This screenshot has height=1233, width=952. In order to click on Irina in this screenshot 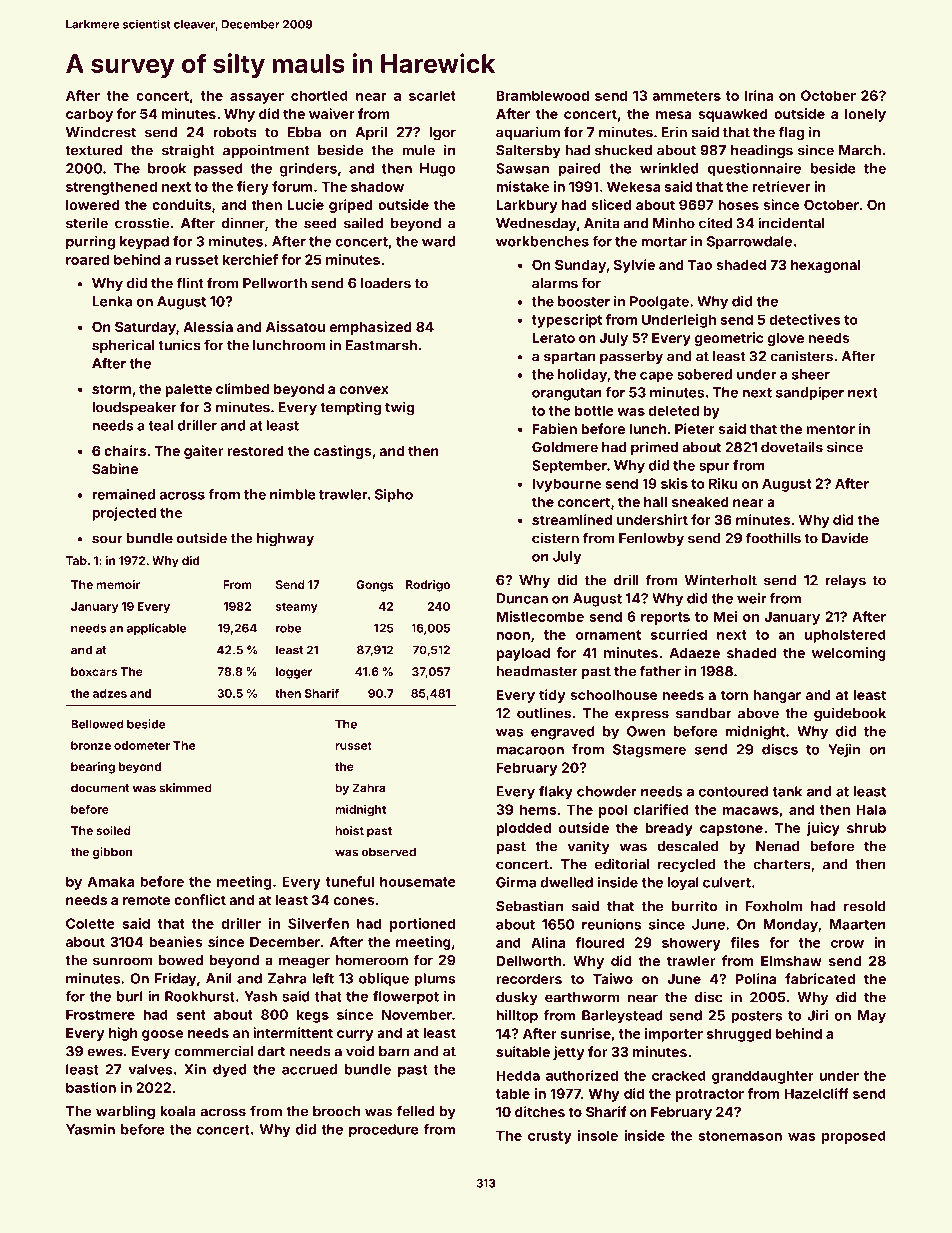, I will do `click(759, 95)`.
